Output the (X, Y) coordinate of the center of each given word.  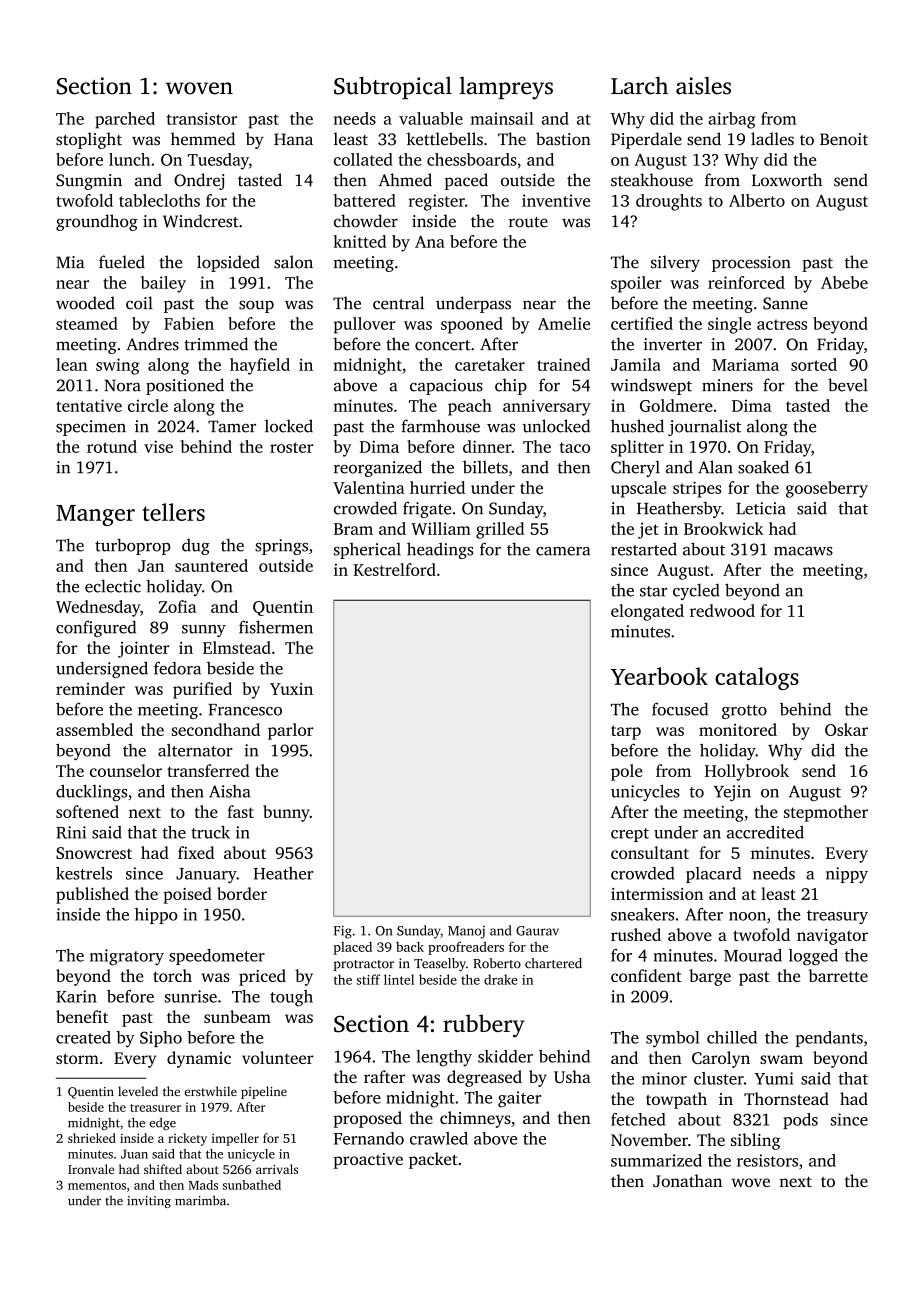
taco (575, 447)
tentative (89, 405)
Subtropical (393, 87)
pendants (829, 1039)
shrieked (92, 1138)
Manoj (466, 932)
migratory (127, 957)
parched (125, 120)
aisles (703, 85)
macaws (803, 551)
